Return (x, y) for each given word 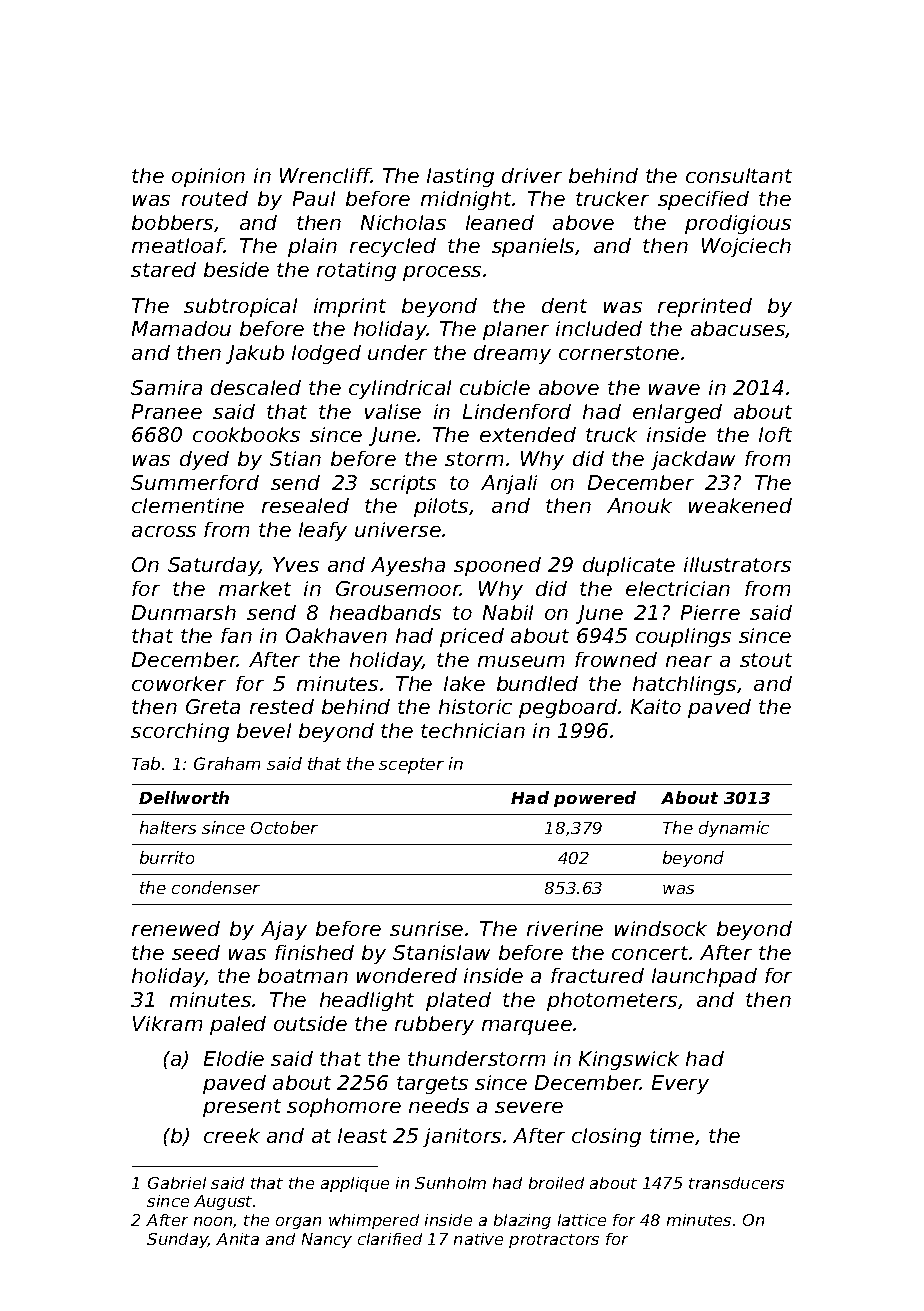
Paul (314, 198)
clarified (390, 1239)
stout (766, 660)
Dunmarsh (184, 612)
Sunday (177, 1240)
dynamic (734, 829)
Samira (166, 387)
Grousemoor (398, 588)
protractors (554, 1241)
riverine (565, 928)
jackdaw (693, 460)
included (599, 328)
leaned (500, 222)
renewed (176, 928)
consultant (739, 175)
